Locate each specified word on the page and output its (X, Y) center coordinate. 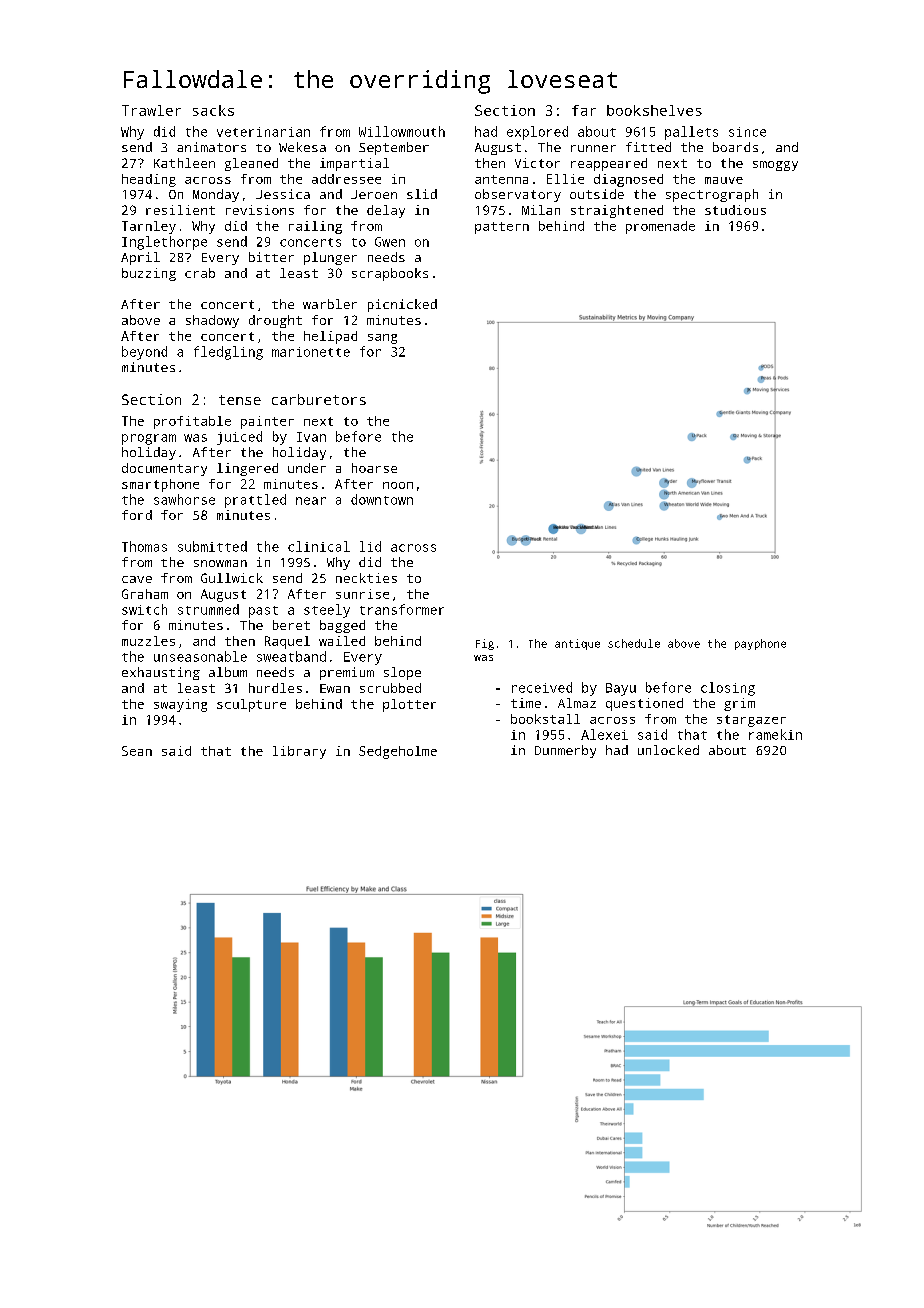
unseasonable (200, 656)
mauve (724, 180)
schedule (634, 643)
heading (149, 180)
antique (577, 644)
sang (382, 339)
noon (398, 485)
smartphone (160, 485)
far (584, 110)
